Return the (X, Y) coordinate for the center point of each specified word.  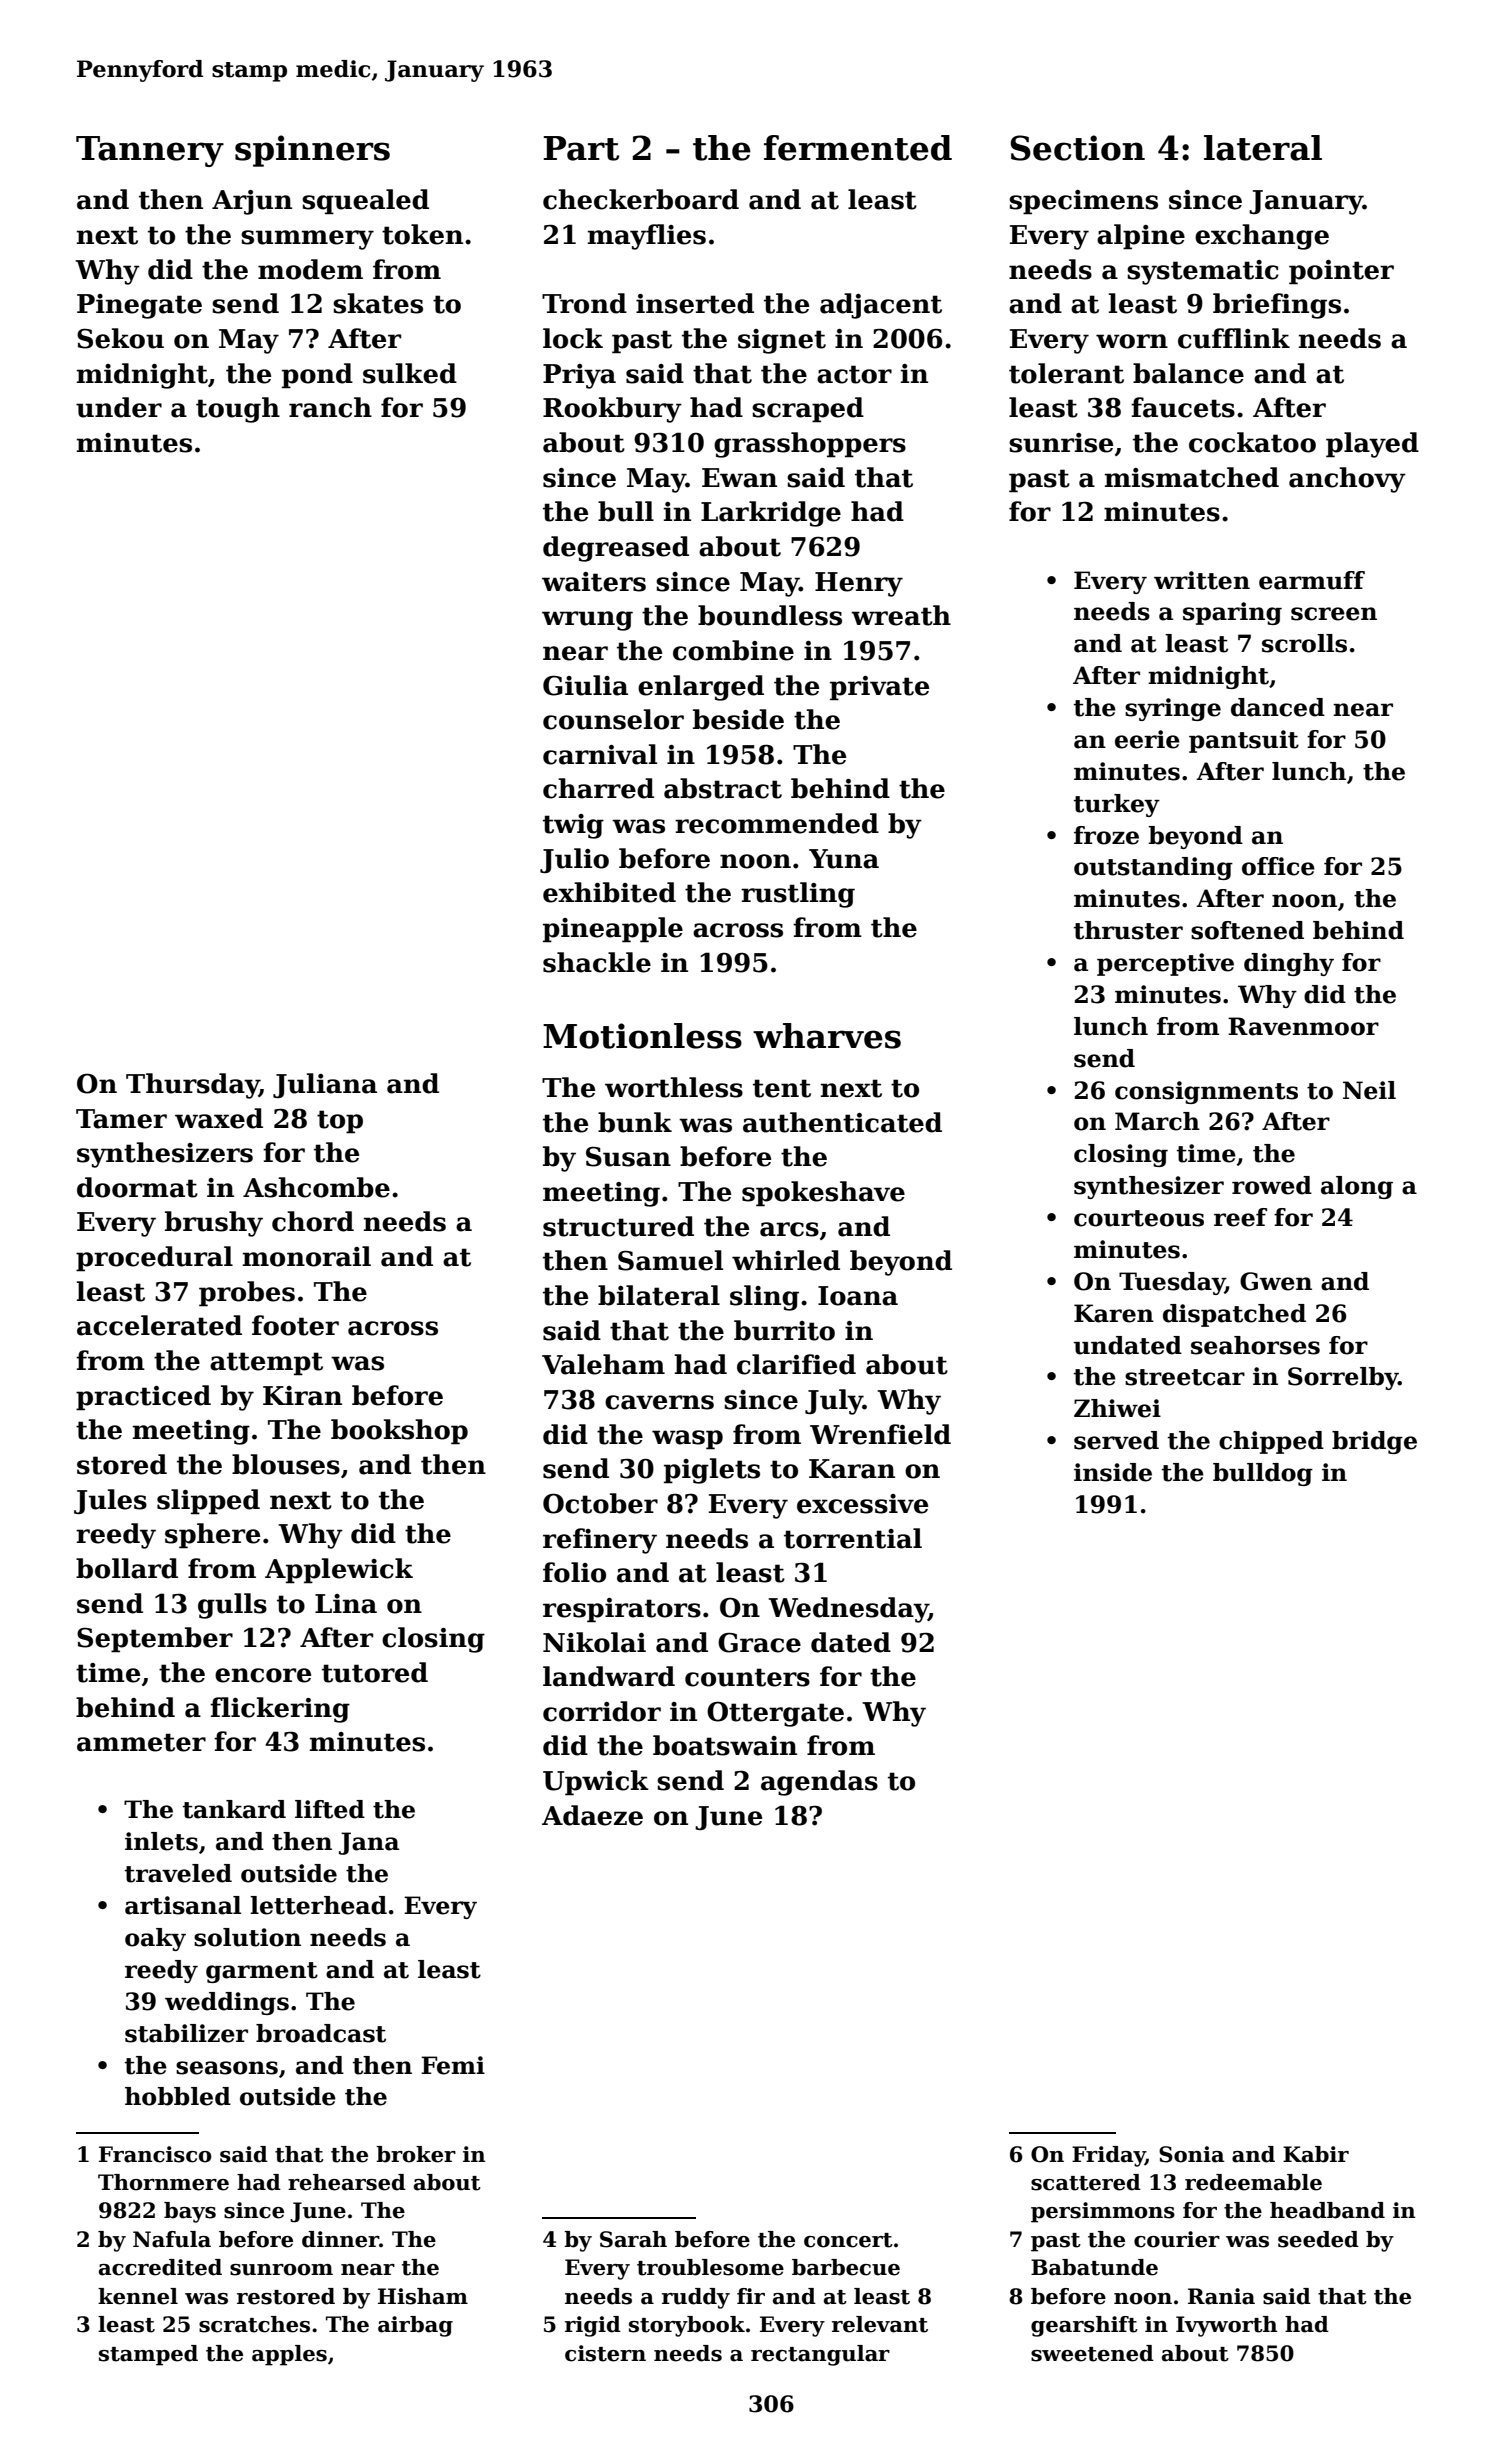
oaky (155, 1939)
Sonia (1192, 2154)
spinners (312, 151)
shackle (597, 962)
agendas (819, 1783)
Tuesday (1172, 1283)
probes (247, 1294)
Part (581, 148)
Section (1077, 148)
